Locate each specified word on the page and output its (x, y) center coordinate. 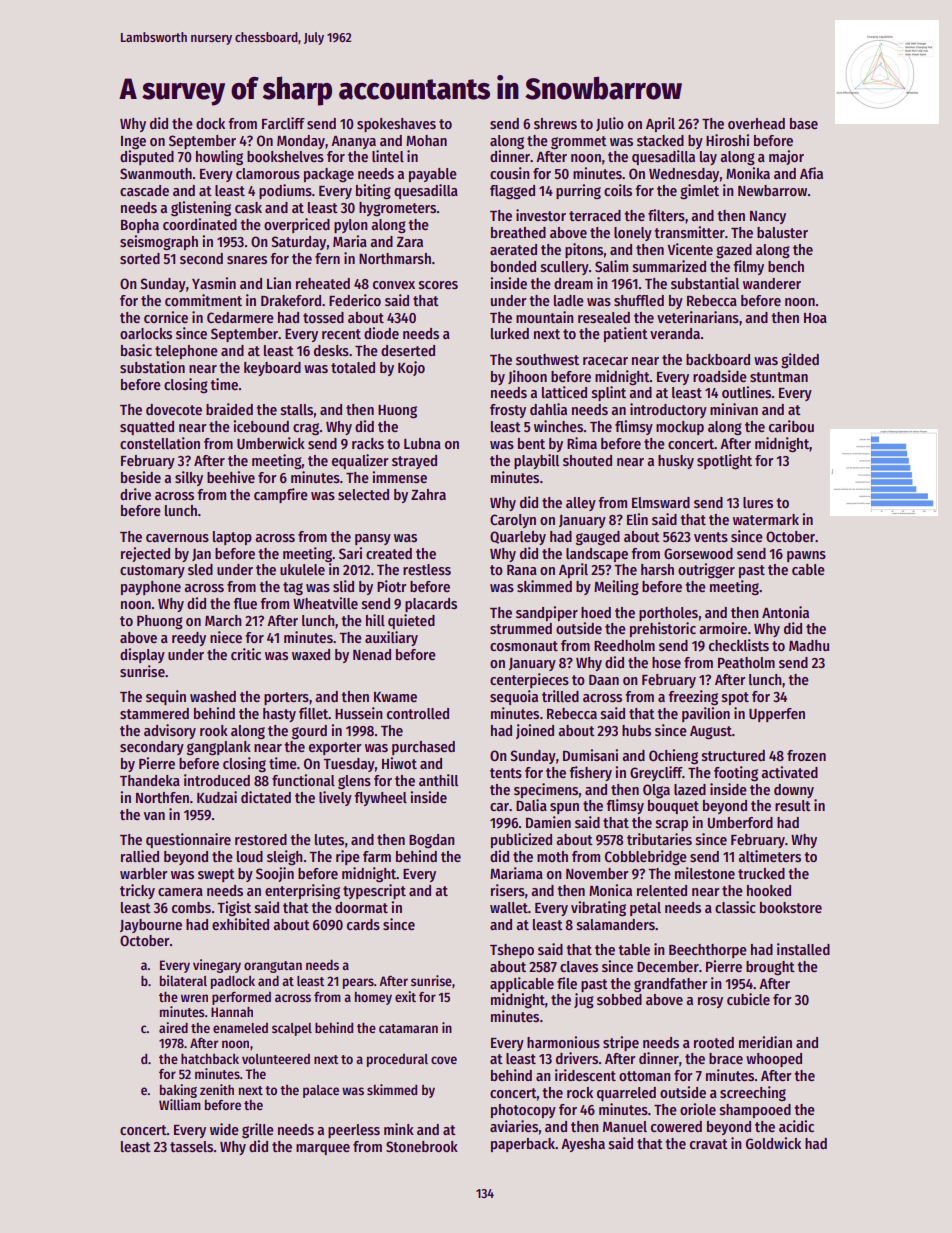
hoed (596, 612)
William (180, 1104)
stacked (660, 140)
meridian (765, 1042)
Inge (133, 143)
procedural (397, 1060)
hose (666, 662)
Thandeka (150, 780)
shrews (555, 123)
